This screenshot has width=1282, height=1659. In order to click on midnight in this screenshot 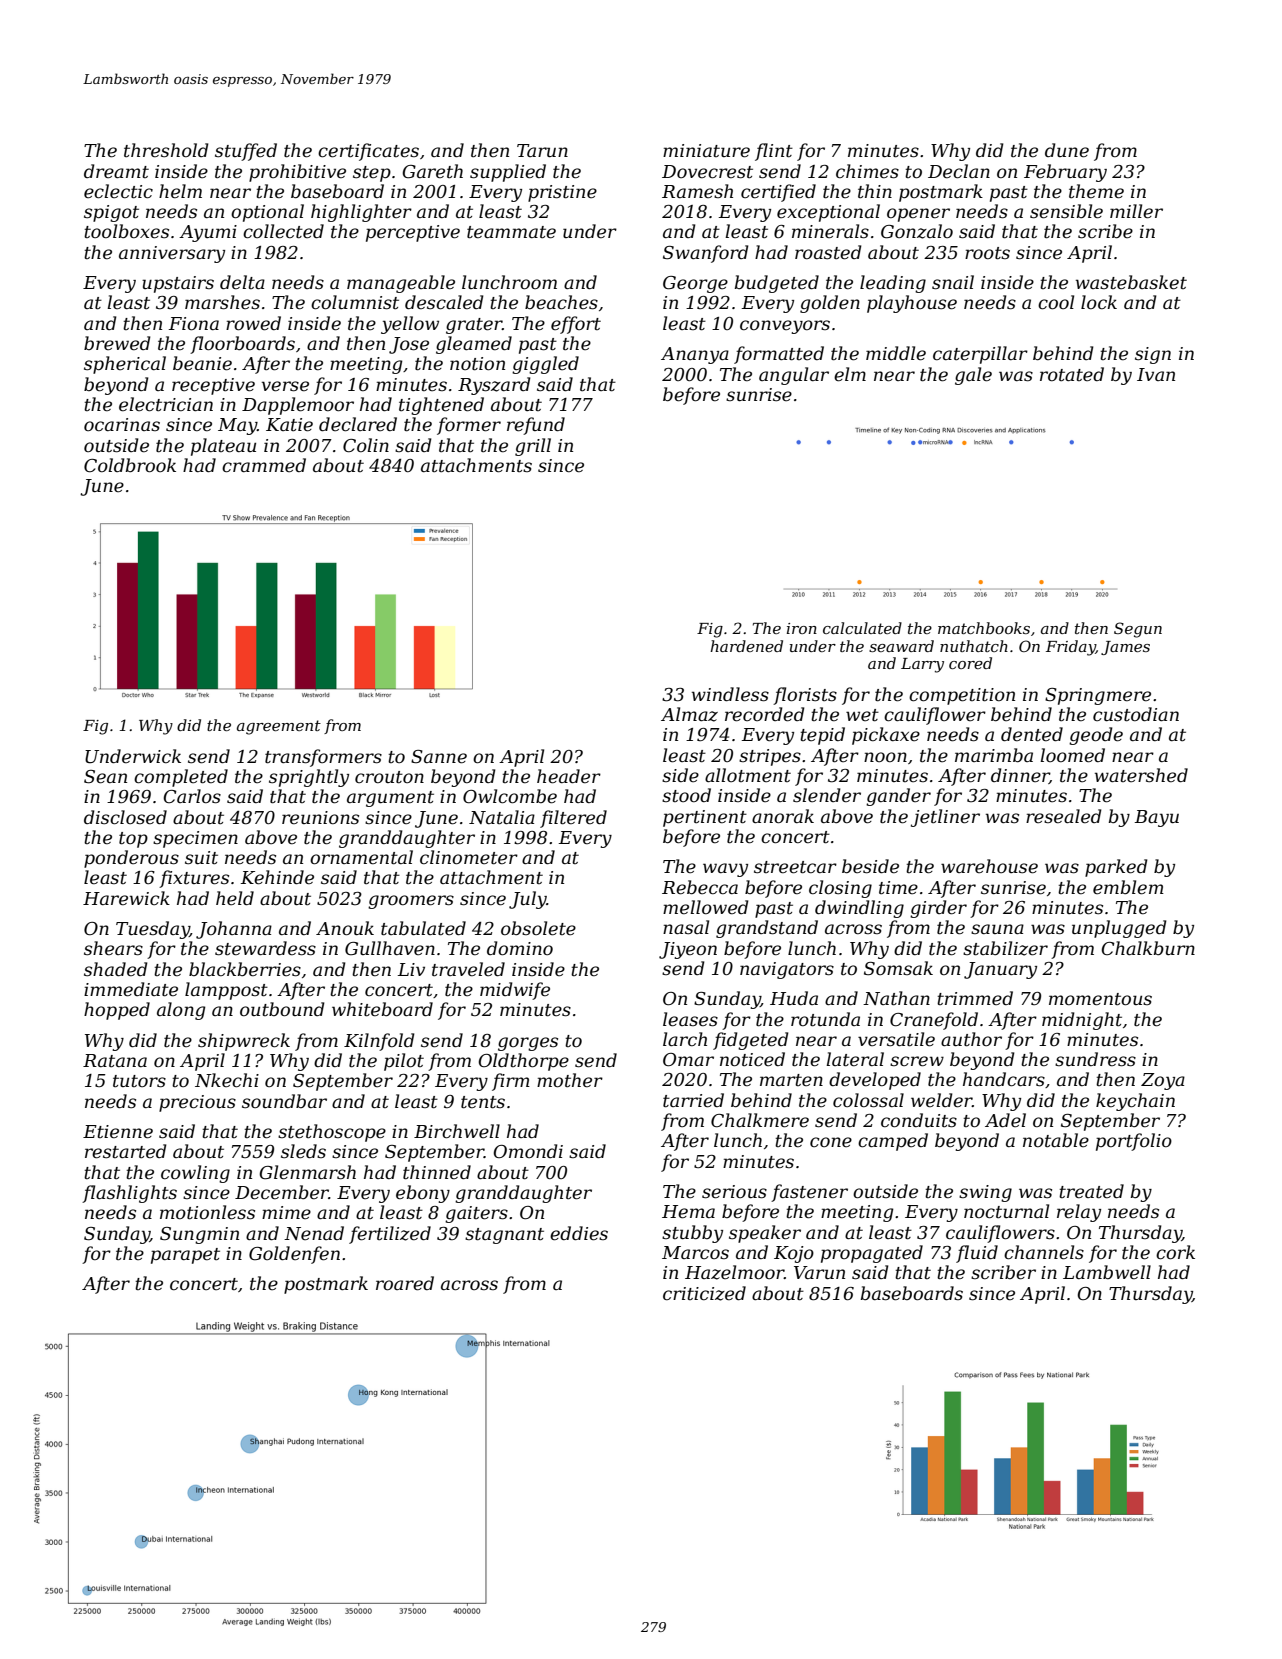, I will do `click(1082, 1021)`.
